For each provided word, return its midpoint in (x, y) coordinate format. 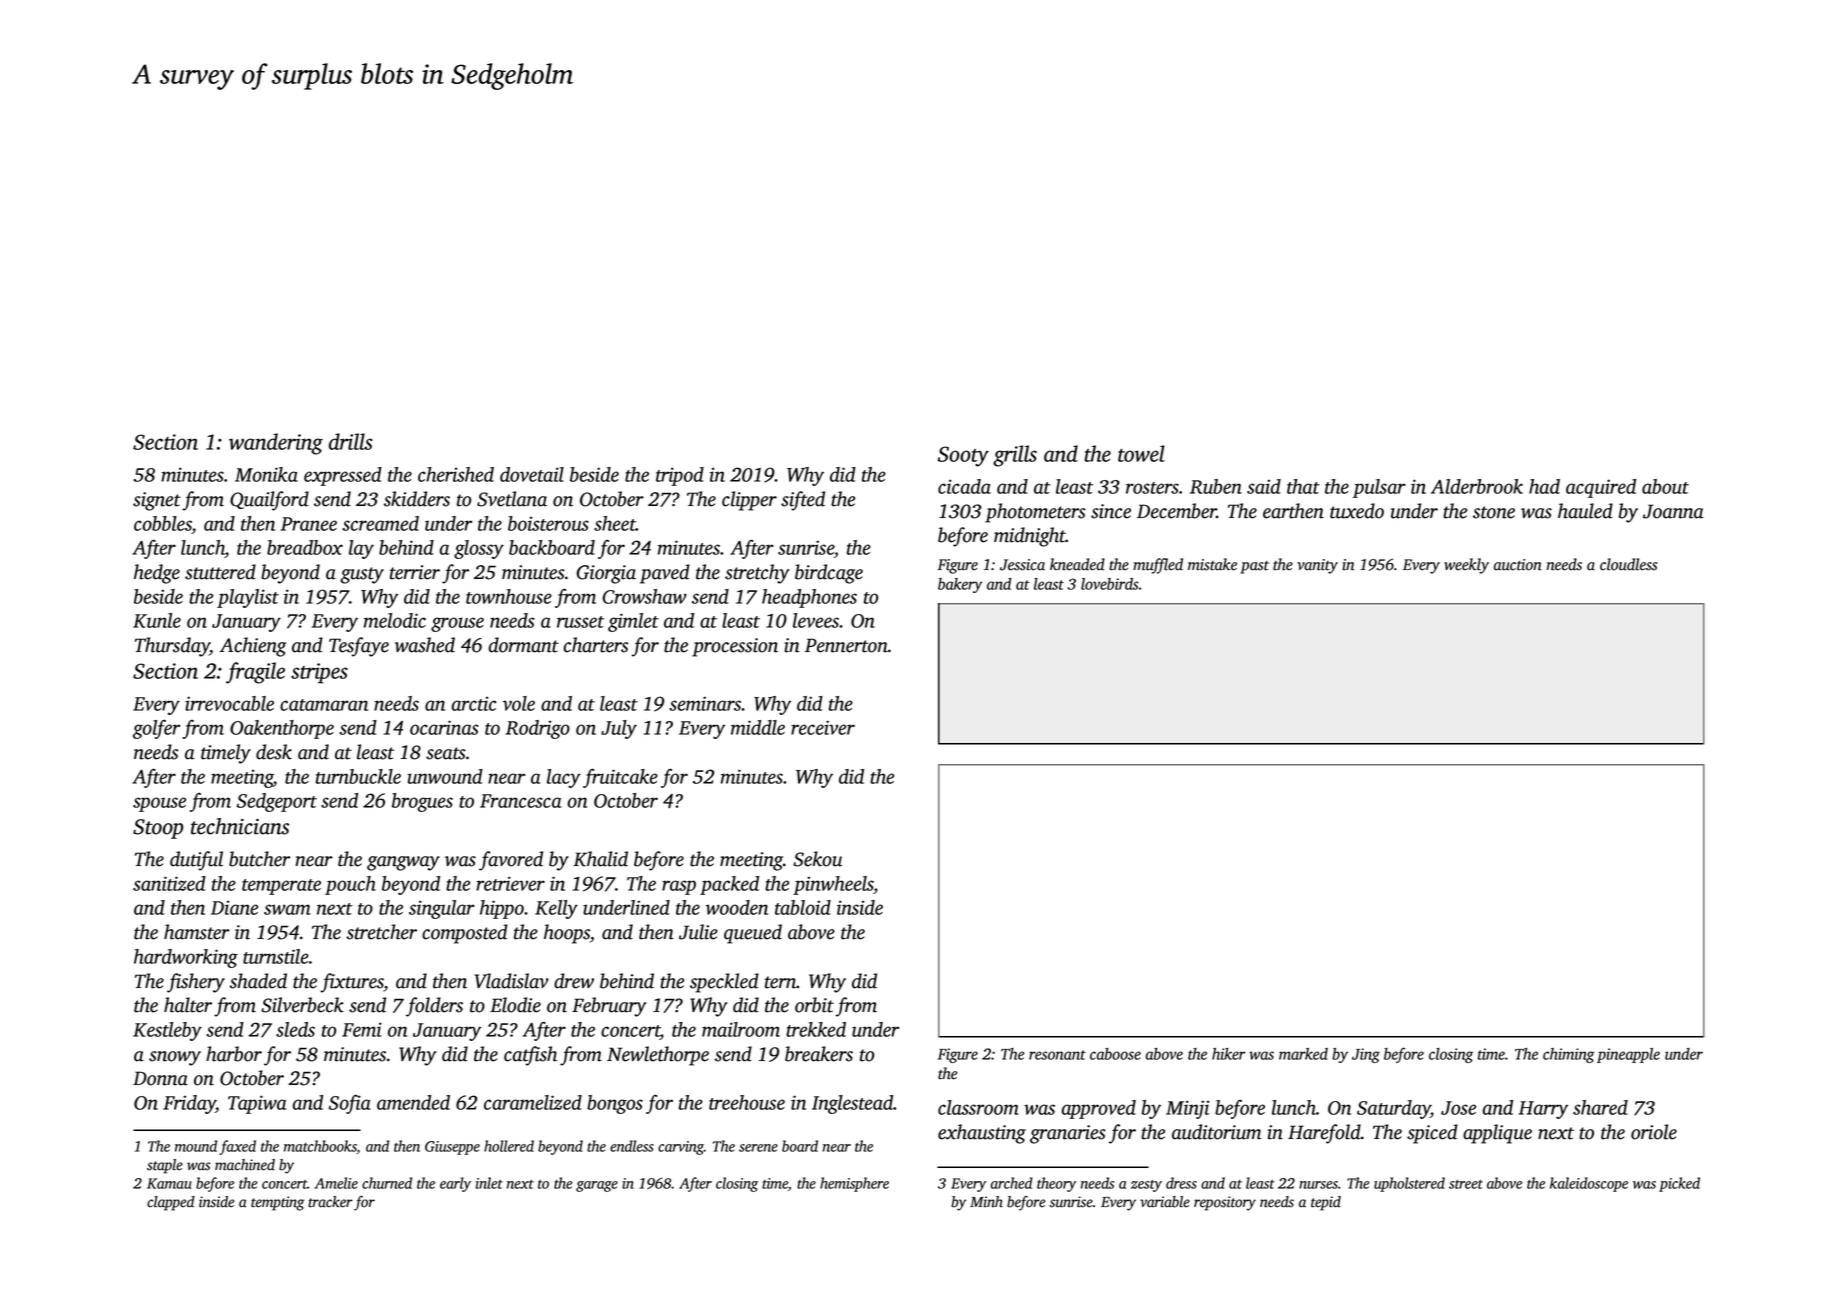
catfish (530, 1056)
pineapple (1628, 1055)
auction (1518, 565)
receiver (823, 727)
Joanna (1673, 511)
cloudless (1628, 564)
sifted (803, 501)
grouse (457, 624)
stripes (319, 673)
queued (753, 934)
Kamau (169, 1183)
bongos (615, 1104)
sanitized (169, 883)
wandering (276, 444)
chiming (1568, 1055)
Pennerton (846, 645)
